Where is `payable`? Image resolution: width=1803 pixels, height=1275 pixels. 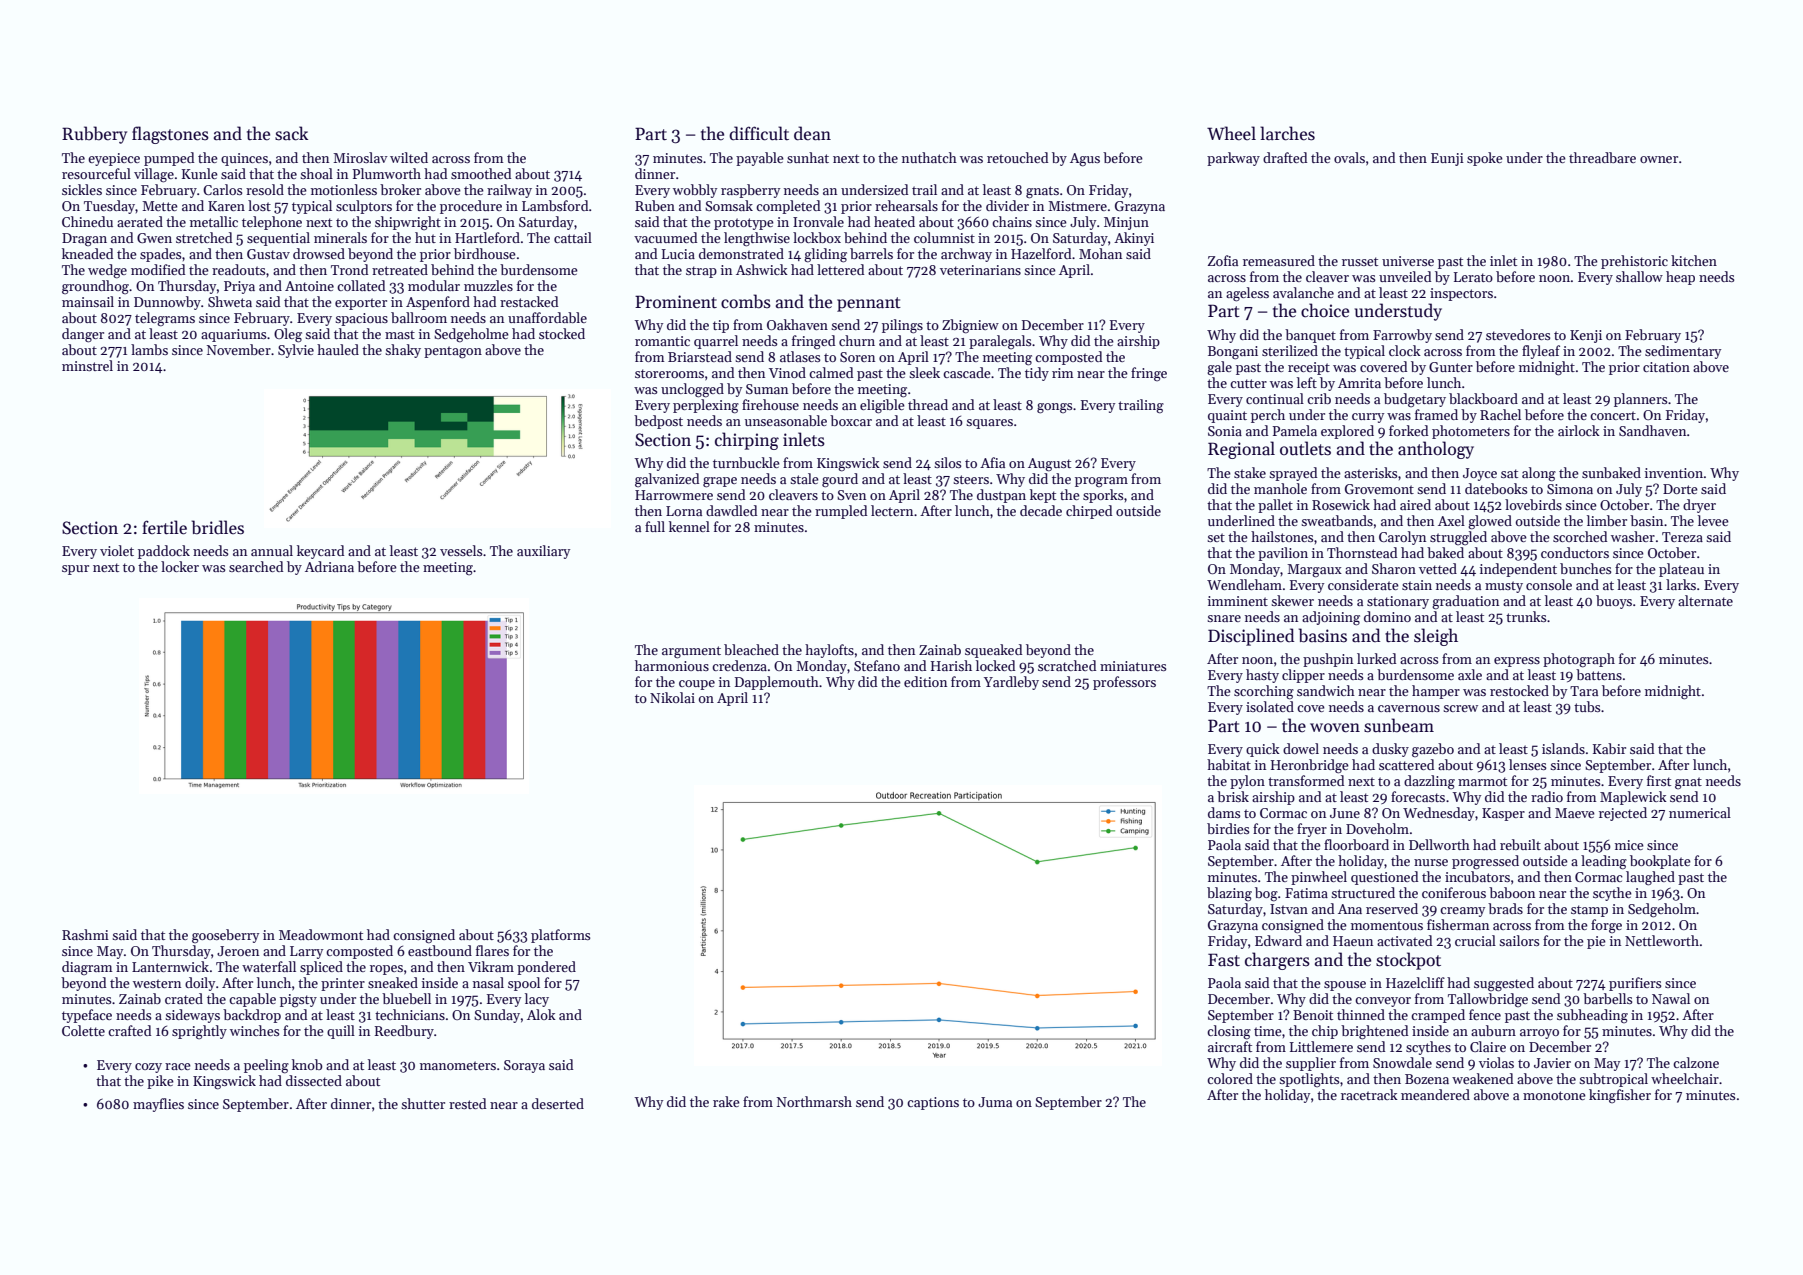 payable is located at coordinates (760, 159).
